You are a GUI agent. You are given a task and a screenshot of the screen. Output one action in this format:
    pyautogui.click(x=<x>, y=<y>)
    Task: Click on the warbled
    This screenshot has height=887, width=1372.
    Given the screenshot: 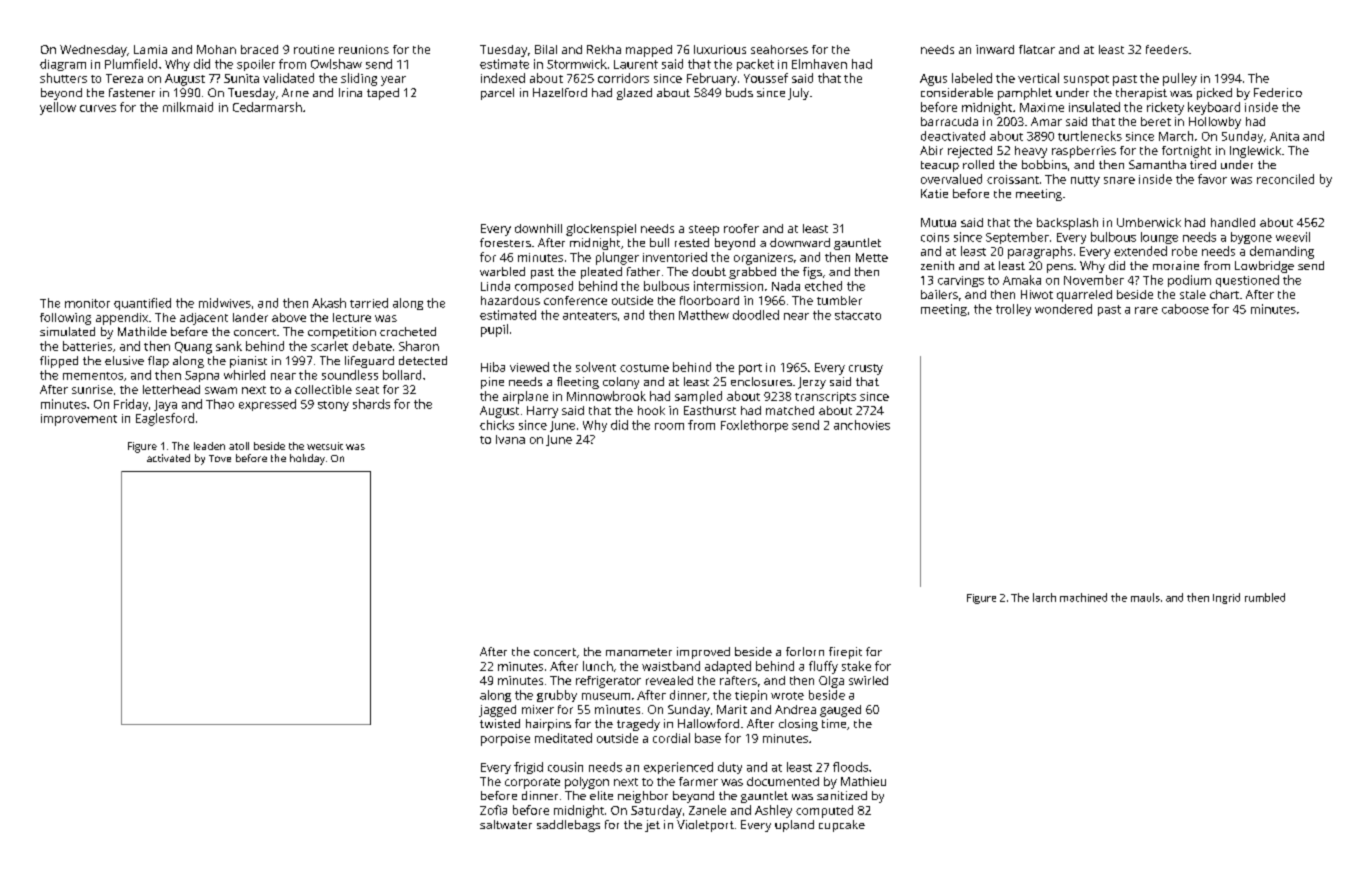 What is the action you would take?
    pyautogui.click(x=502, y=271)
